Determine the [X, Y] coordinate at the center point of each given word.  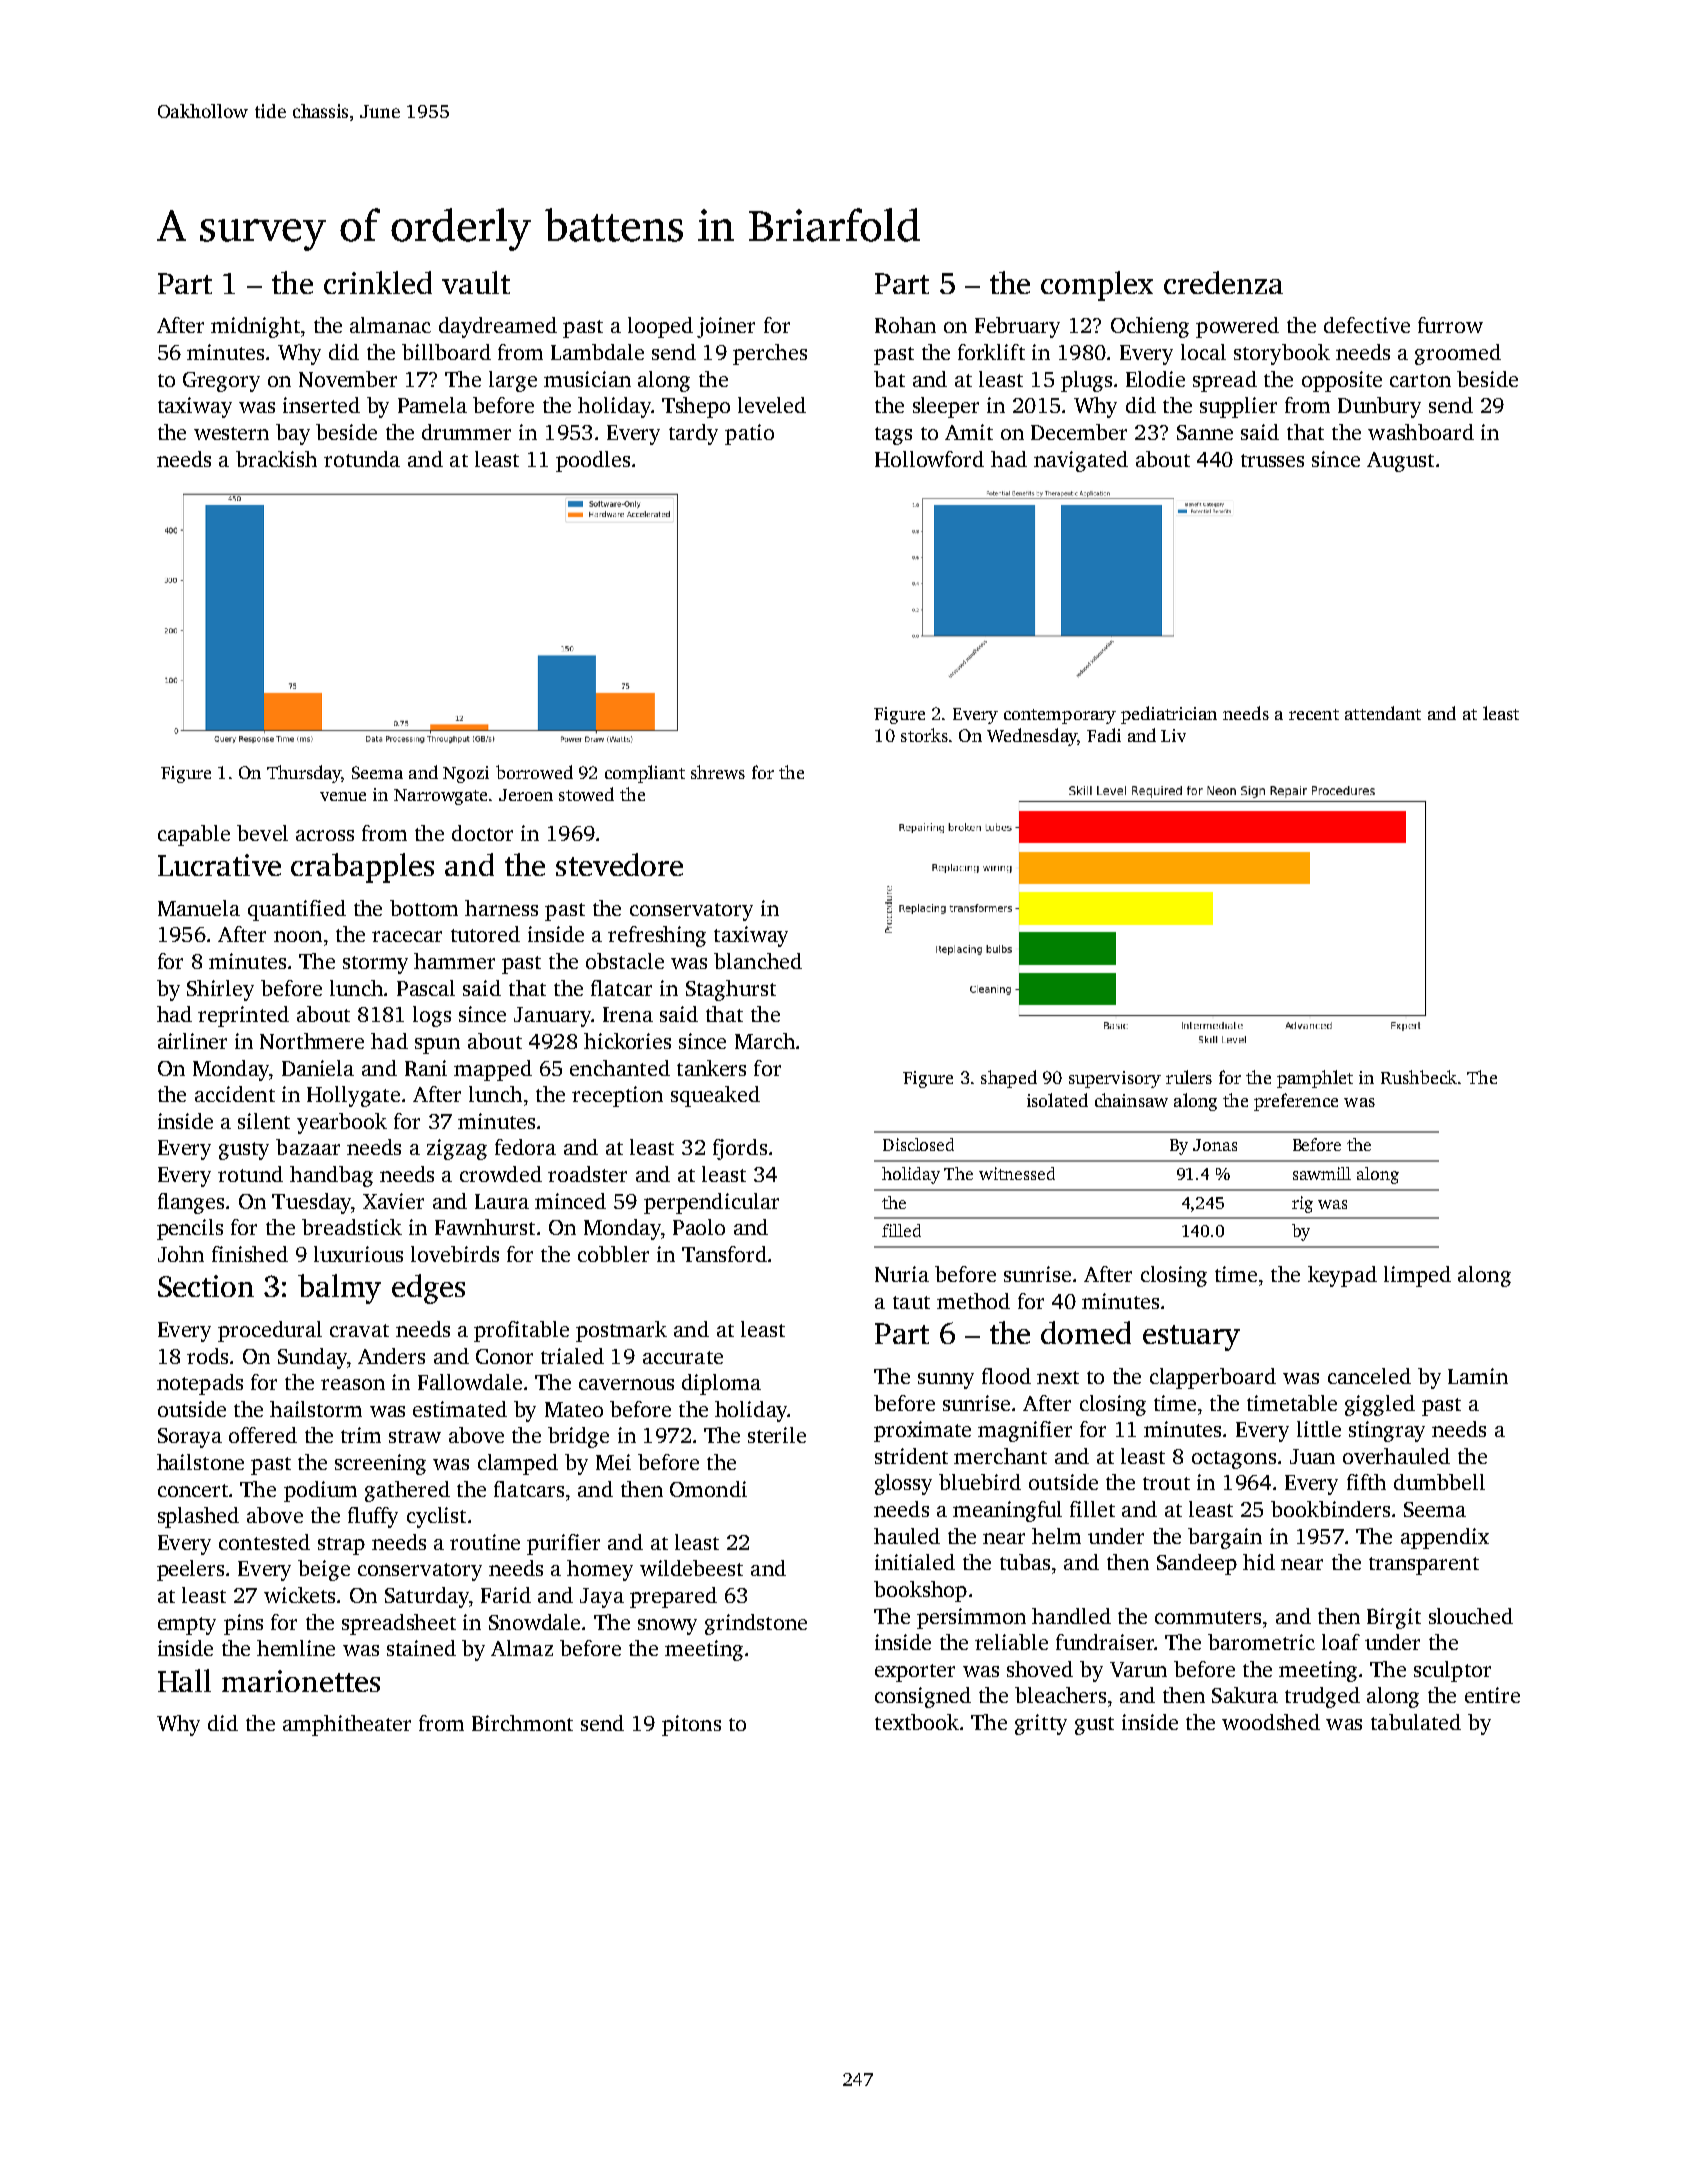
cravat [359, 1330]
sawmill [1322, 1173]
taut [911, 1302]
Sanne [1205, 432]
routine [485, 1542]
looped [660, 327]
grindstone [756, 1624]
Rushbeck [1419, 1077]
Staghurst [731, 990]
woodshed [1271, 1722]
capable [194, 835]
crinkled [378, 282]
